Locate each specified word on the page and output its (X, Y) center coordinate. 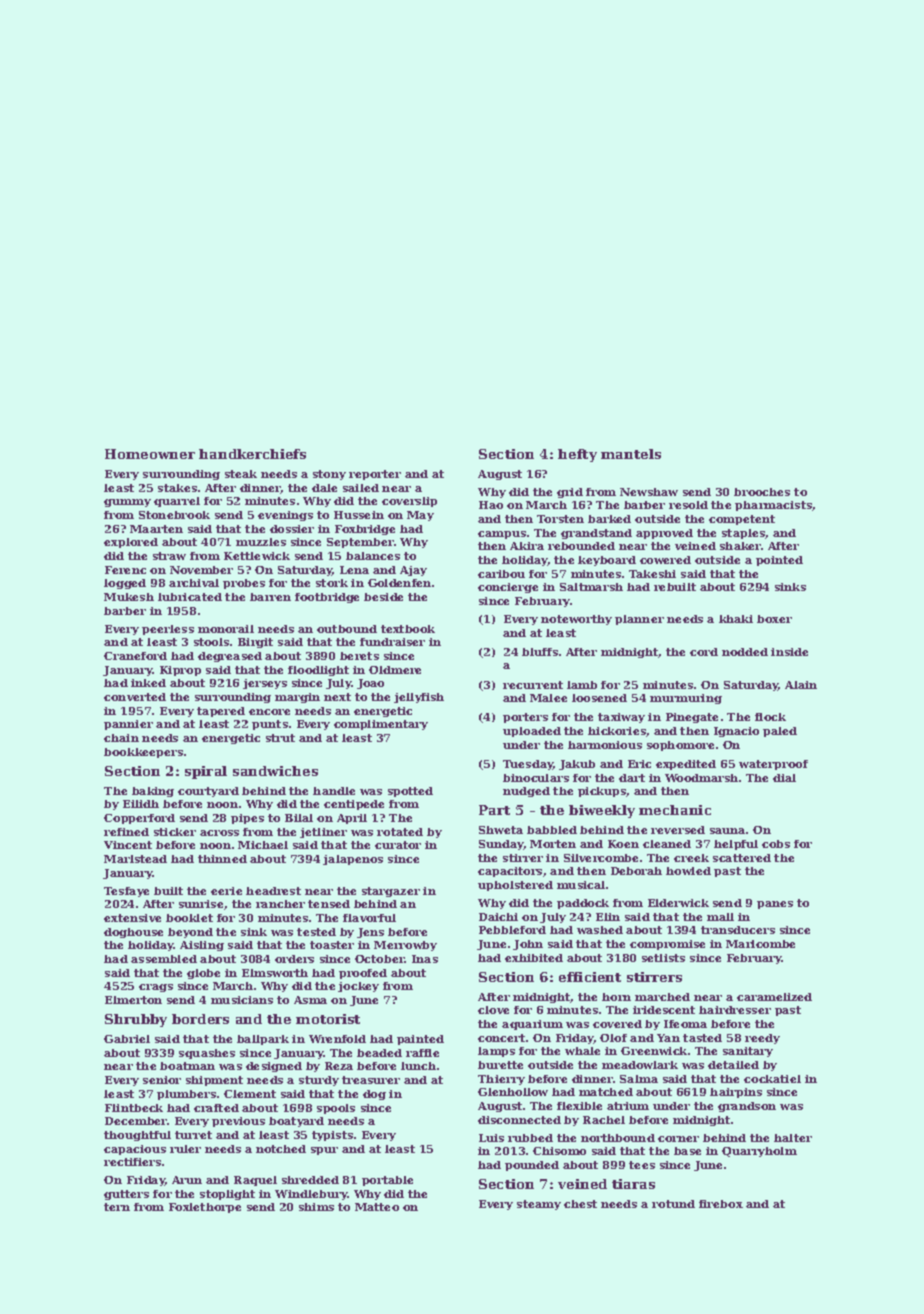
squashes (207, 1054)
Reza (339, 1066)
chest (580, 1204)
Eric (639, 764)
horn (616, 997)
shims (316, 1207)
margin (297, 698)
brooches (762, 492)
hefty (577, 455)
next (337, 697)
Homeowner (150, 454)
